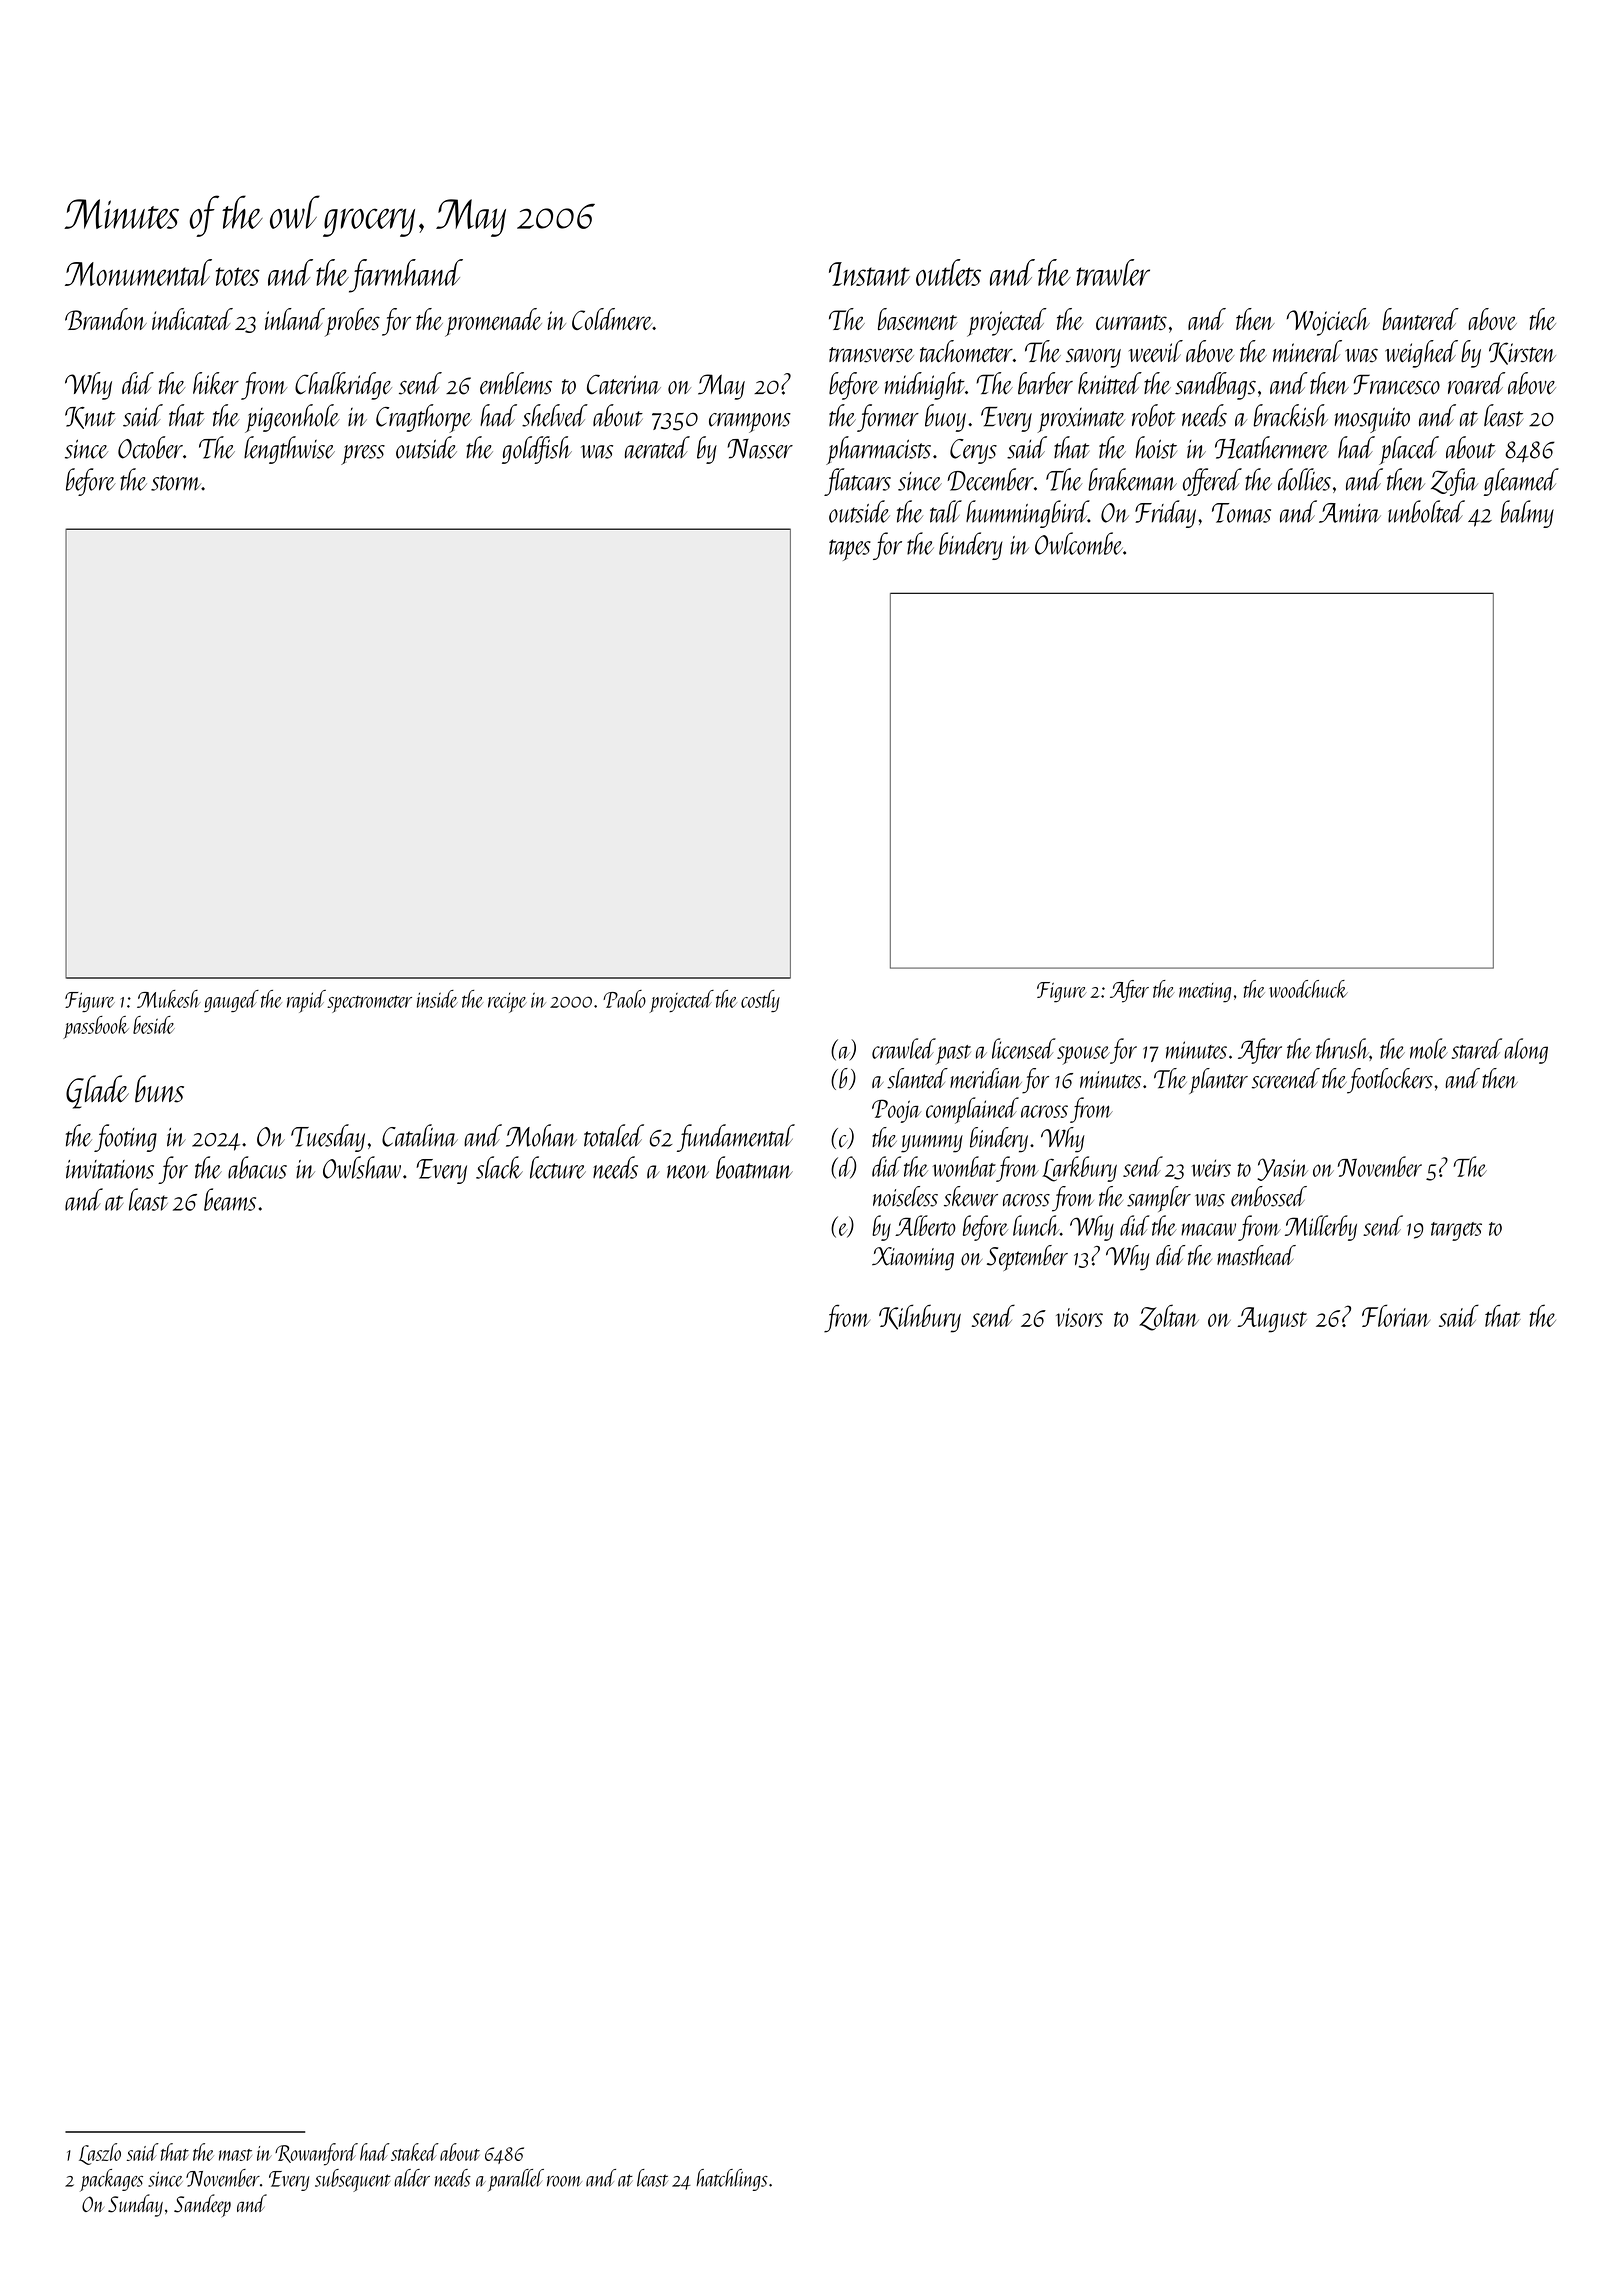 This image has height=2292, width=1620. I want to click on subsequent, so click(352, 2180).
